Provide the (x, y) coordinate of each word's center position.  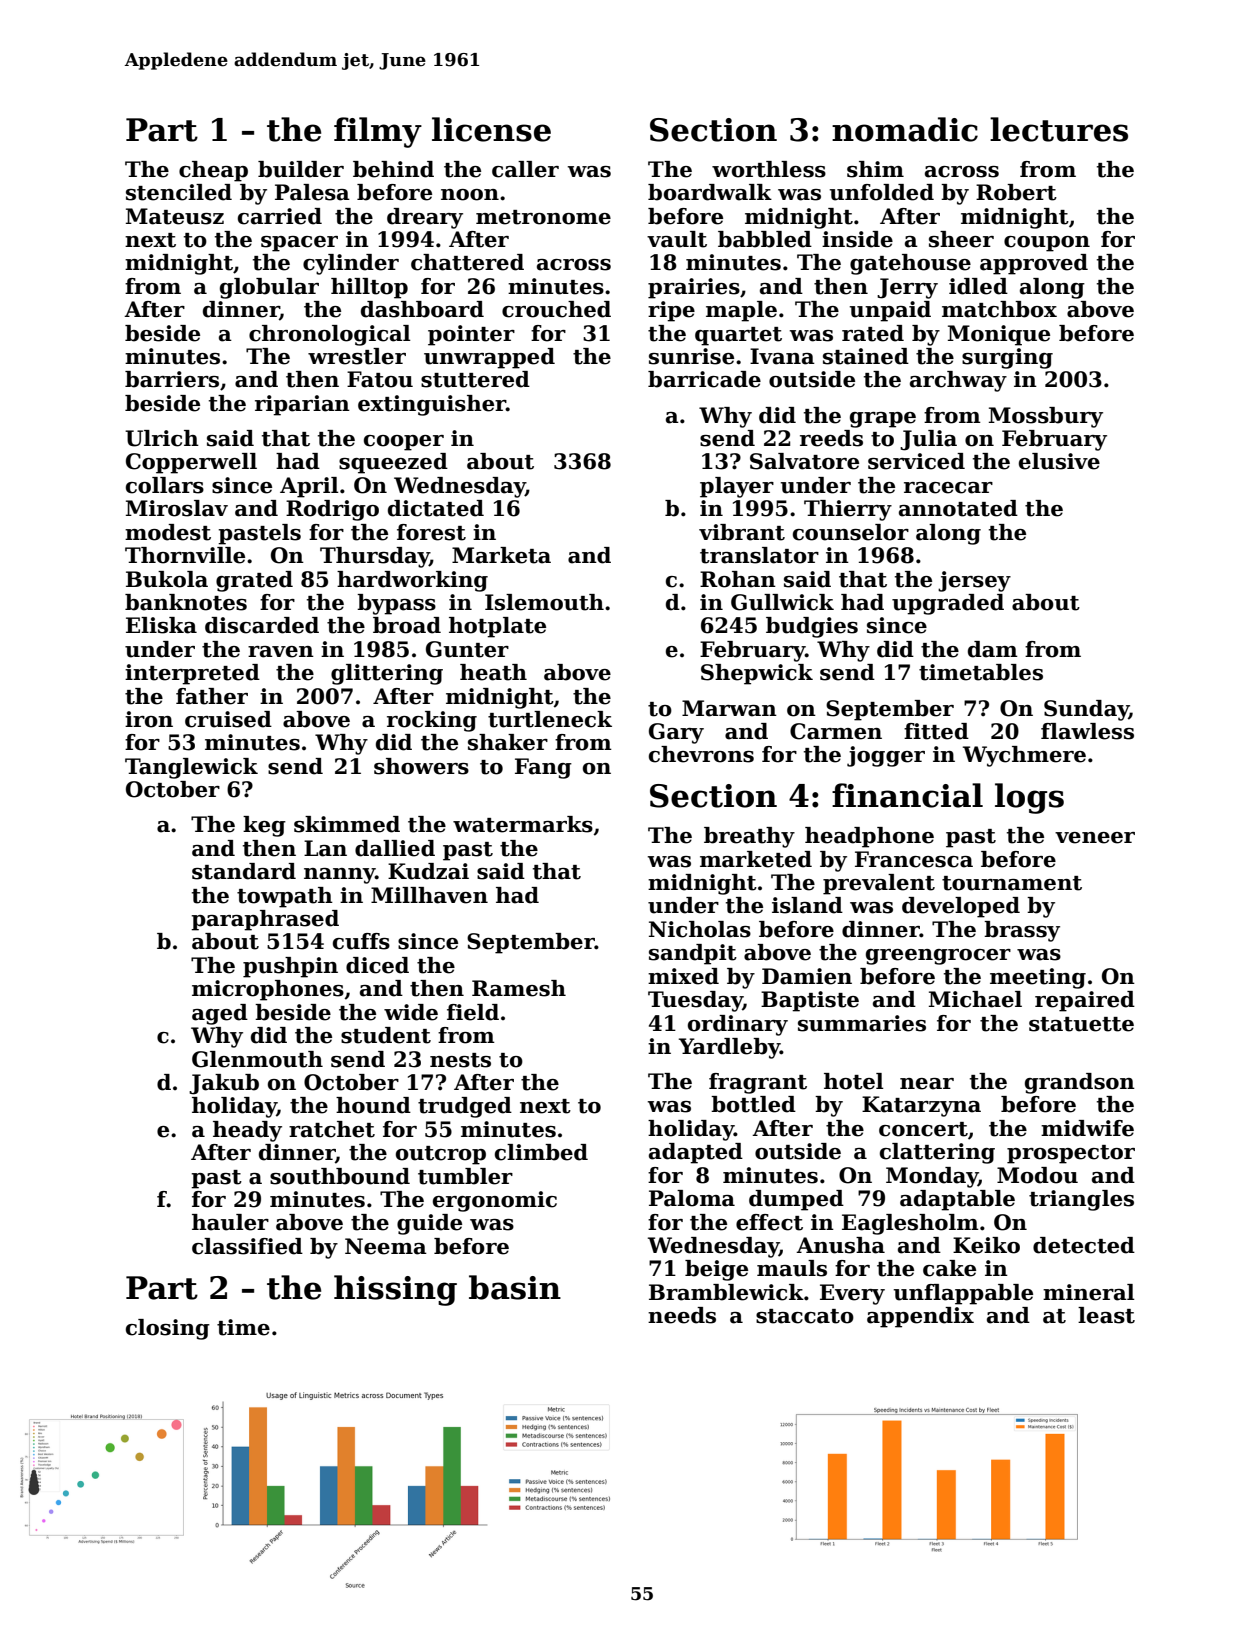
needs (682, 1315)
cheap (213, 171)
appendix (920, 1317)
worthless (769, 169)
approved (1034, 264)
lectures (1059, 129)
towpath (285, 897)
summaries (862, 1023)
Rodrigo (332, 510)
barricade (704, 379)
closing (168, 1329)
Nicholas (700, 929)
